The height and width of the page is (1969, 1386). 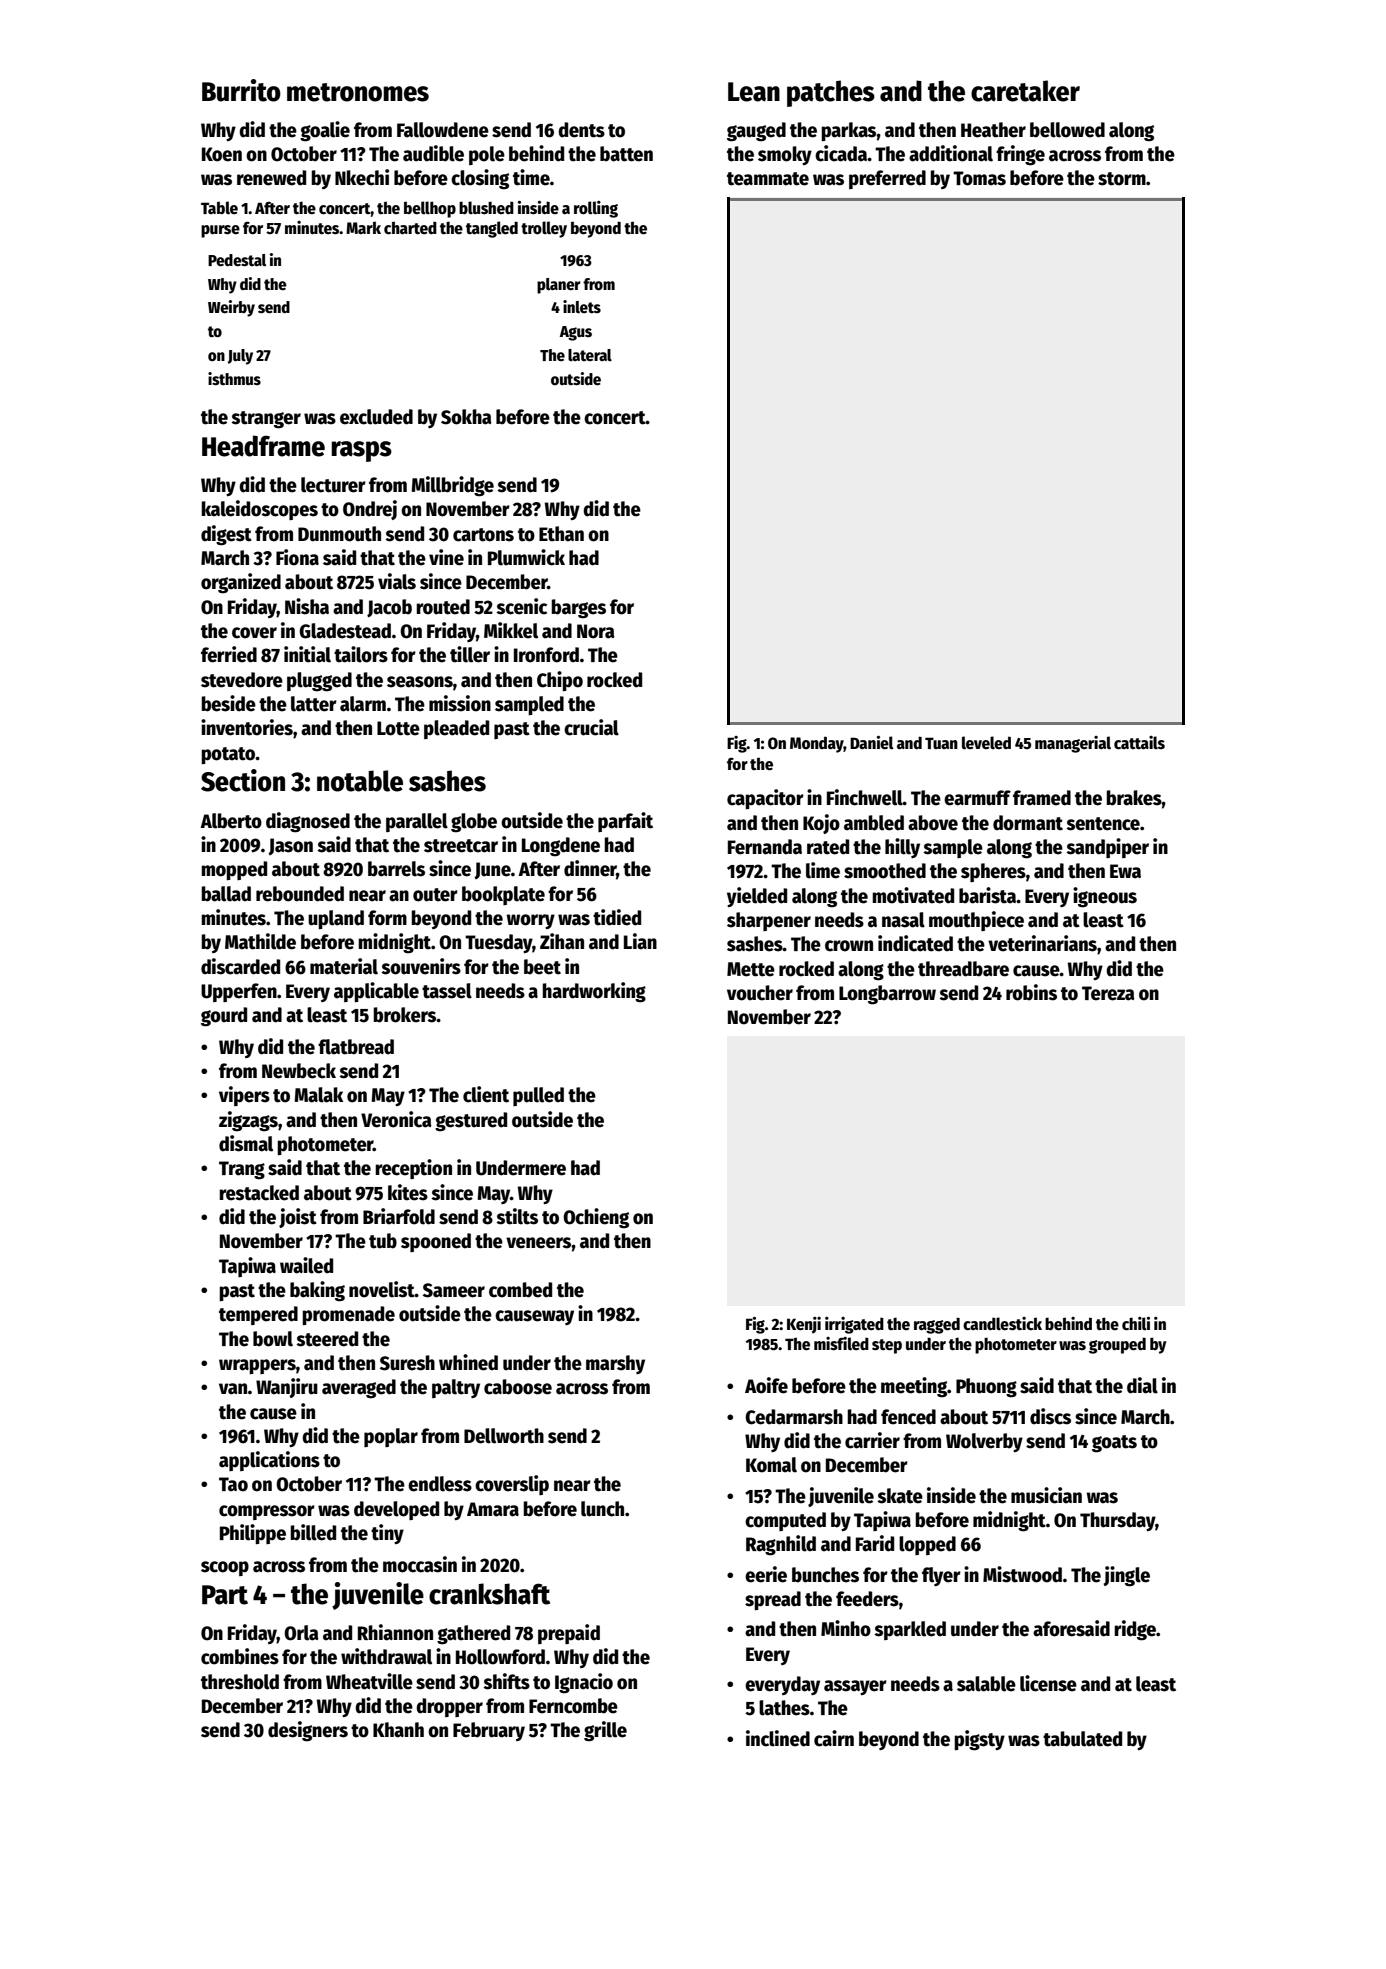 What do you see at coordinates (821, 824) in the page?
I see `Kojo` at bounding box center [821, 824].
